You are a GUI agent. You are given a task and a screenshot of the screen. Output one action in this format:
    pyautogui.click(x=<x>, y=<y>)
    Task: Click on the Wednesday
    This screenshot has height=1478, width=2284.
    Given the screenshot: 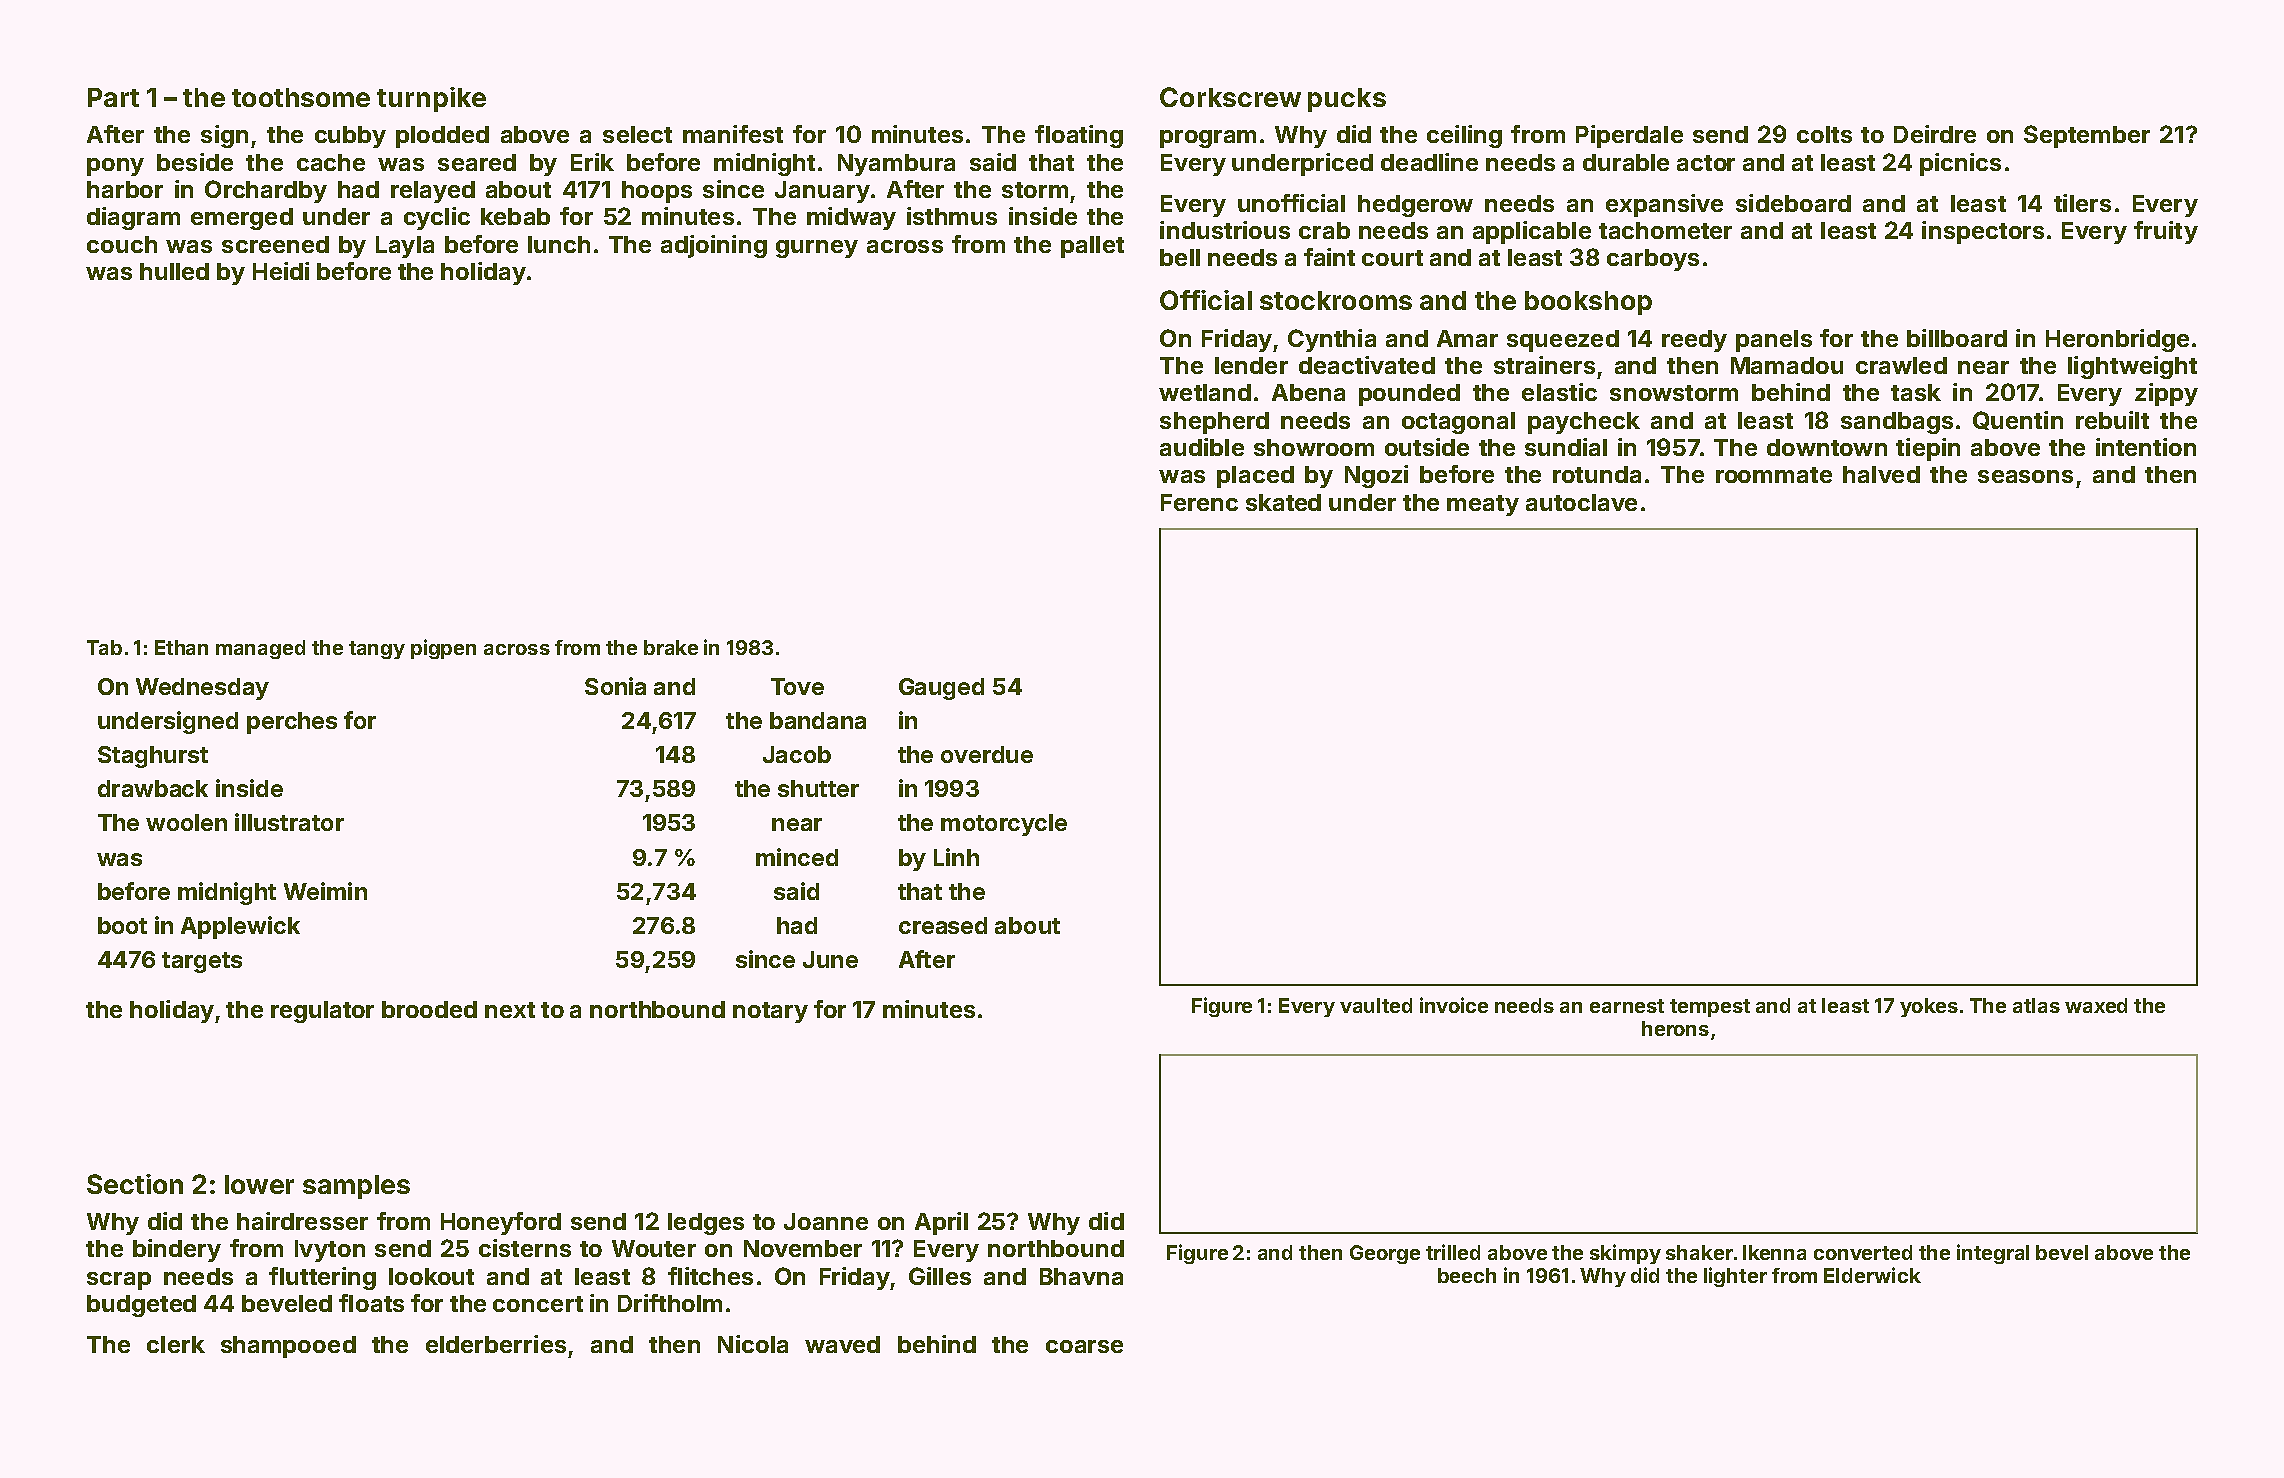 What is the action you would take?
    pyautogui.click(x=202, y=689)
